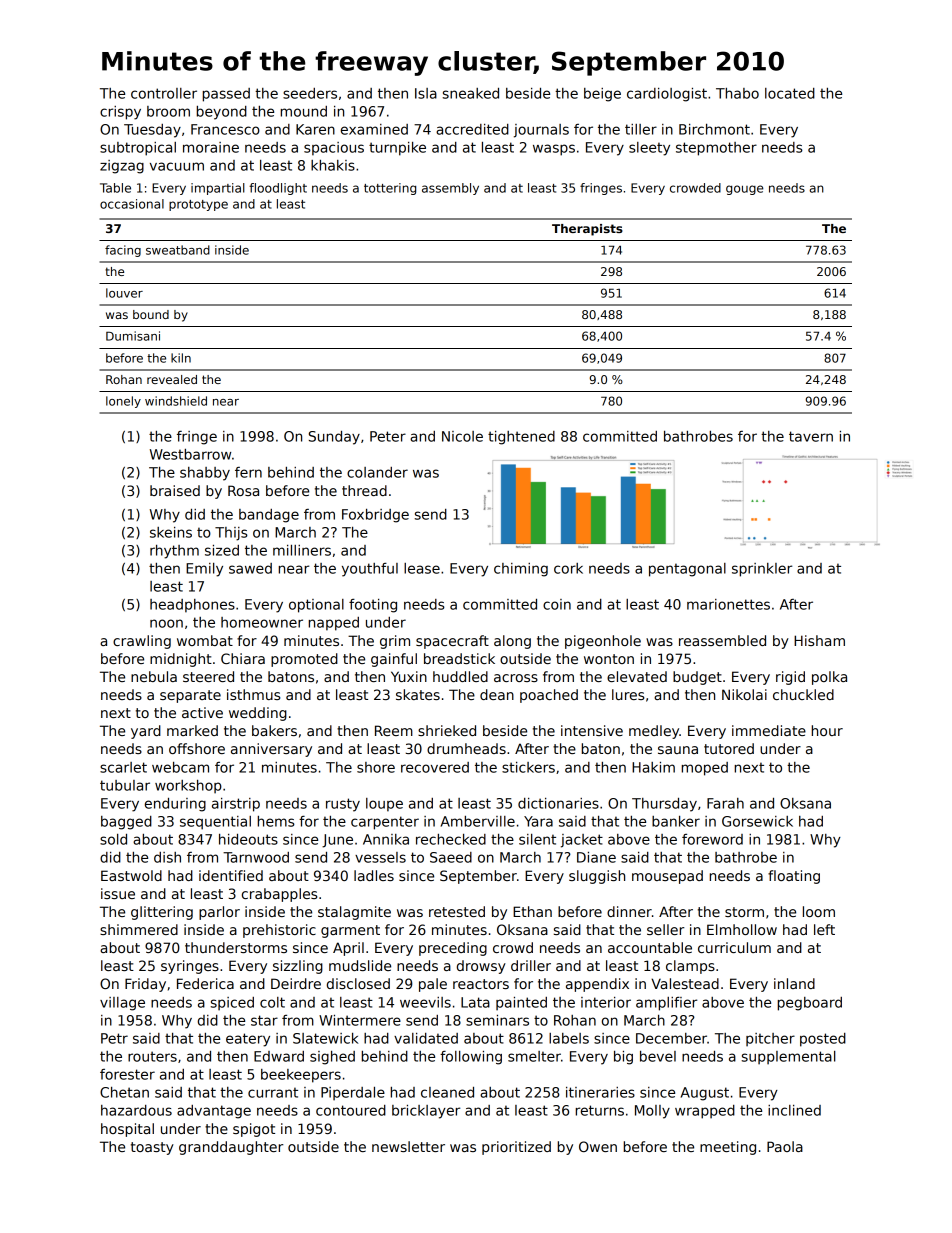  I want to click on zigzag, so click(122, 167).
